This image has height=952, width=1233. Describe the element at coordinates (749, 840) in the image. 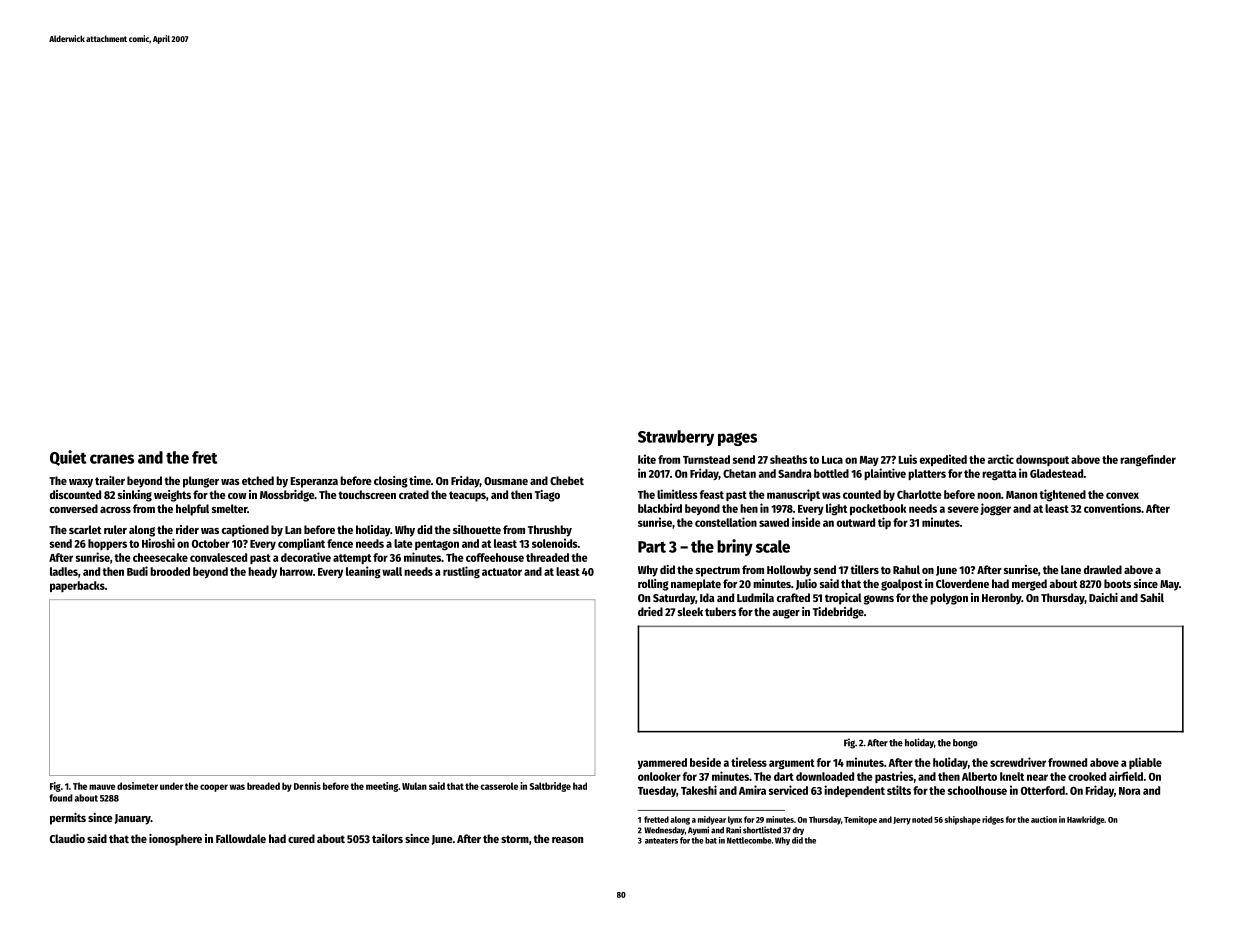

I see `Nettlecombe` at that location.
